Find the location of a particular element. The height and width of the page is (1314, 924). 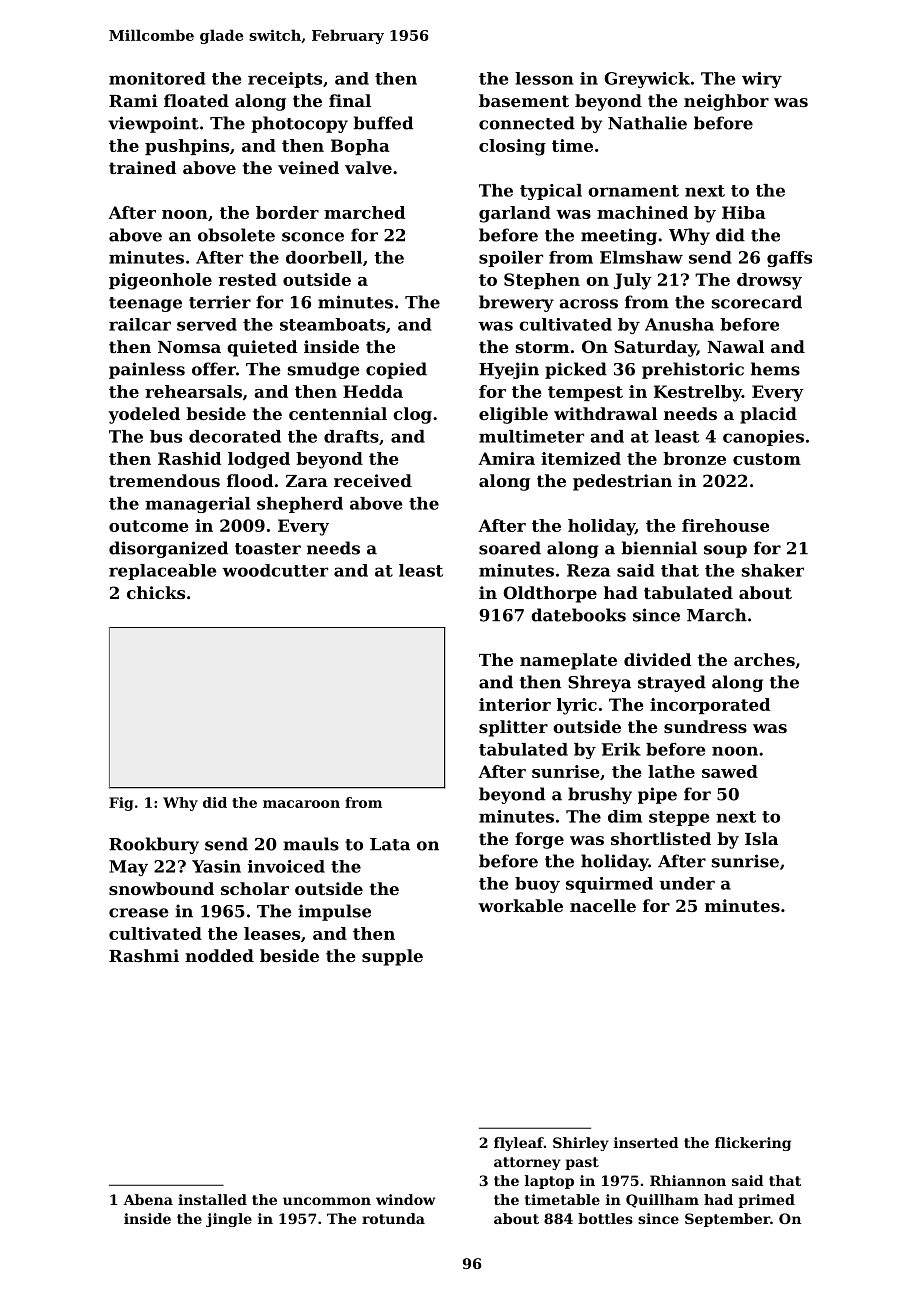

biennial is located at coordinates (659, 548).
